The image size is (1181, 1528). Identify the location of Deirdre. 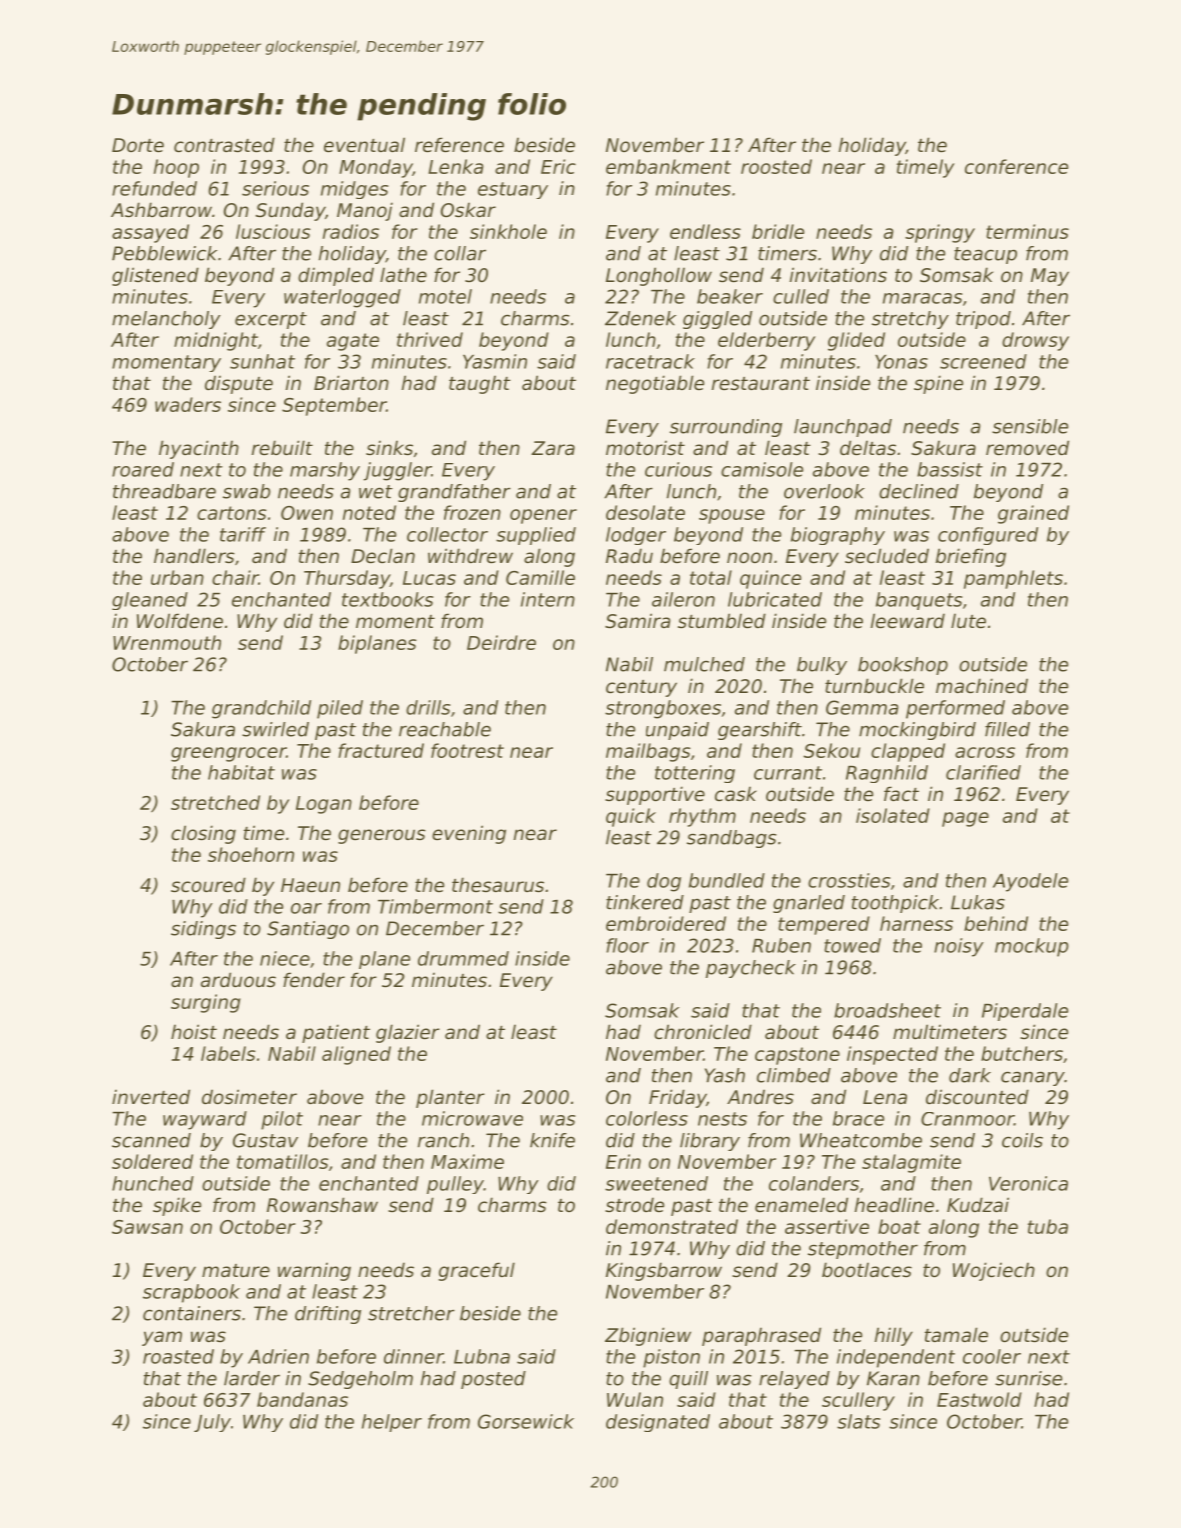
(501, 642).
